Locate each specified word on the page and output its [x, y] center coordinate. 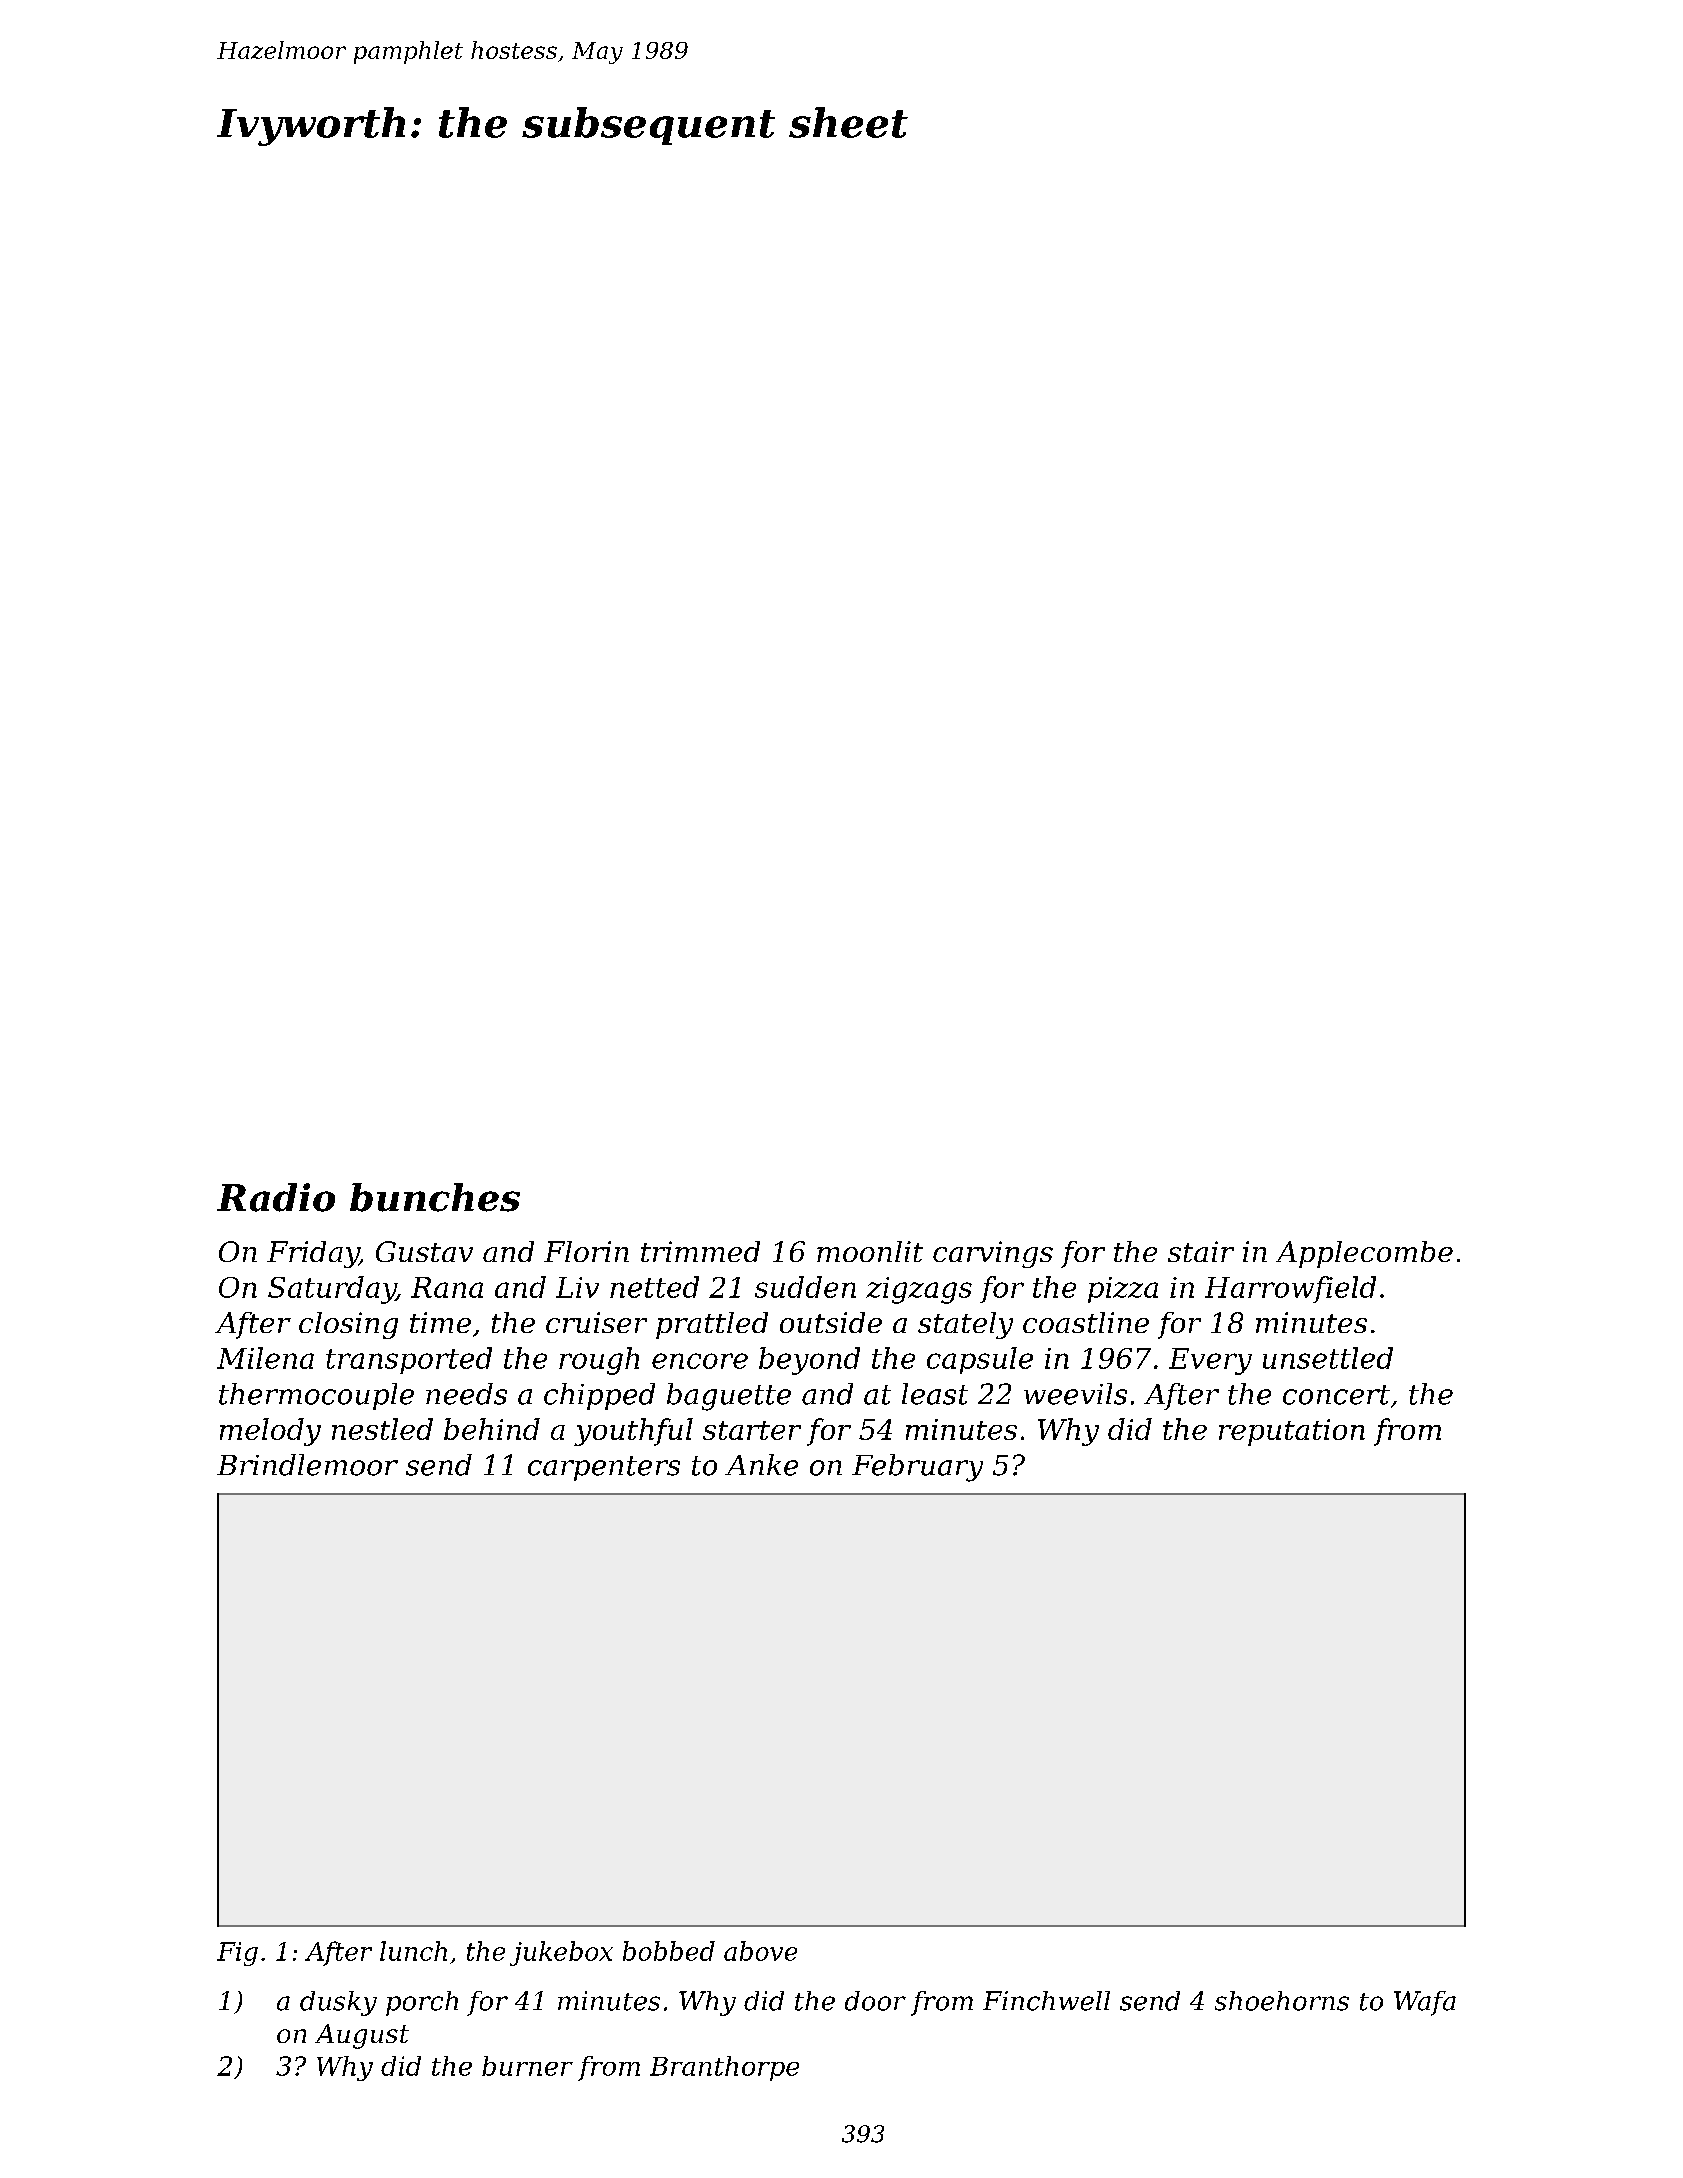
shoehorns [1282, 2001]
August [362, 2036]
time [440, 1322]
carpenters [604, 1468]
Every [1210, 1361]
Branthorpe [724, 2068]
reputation [1292, 1432]
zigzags [919, 1290]
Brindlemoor [307, 1465]
